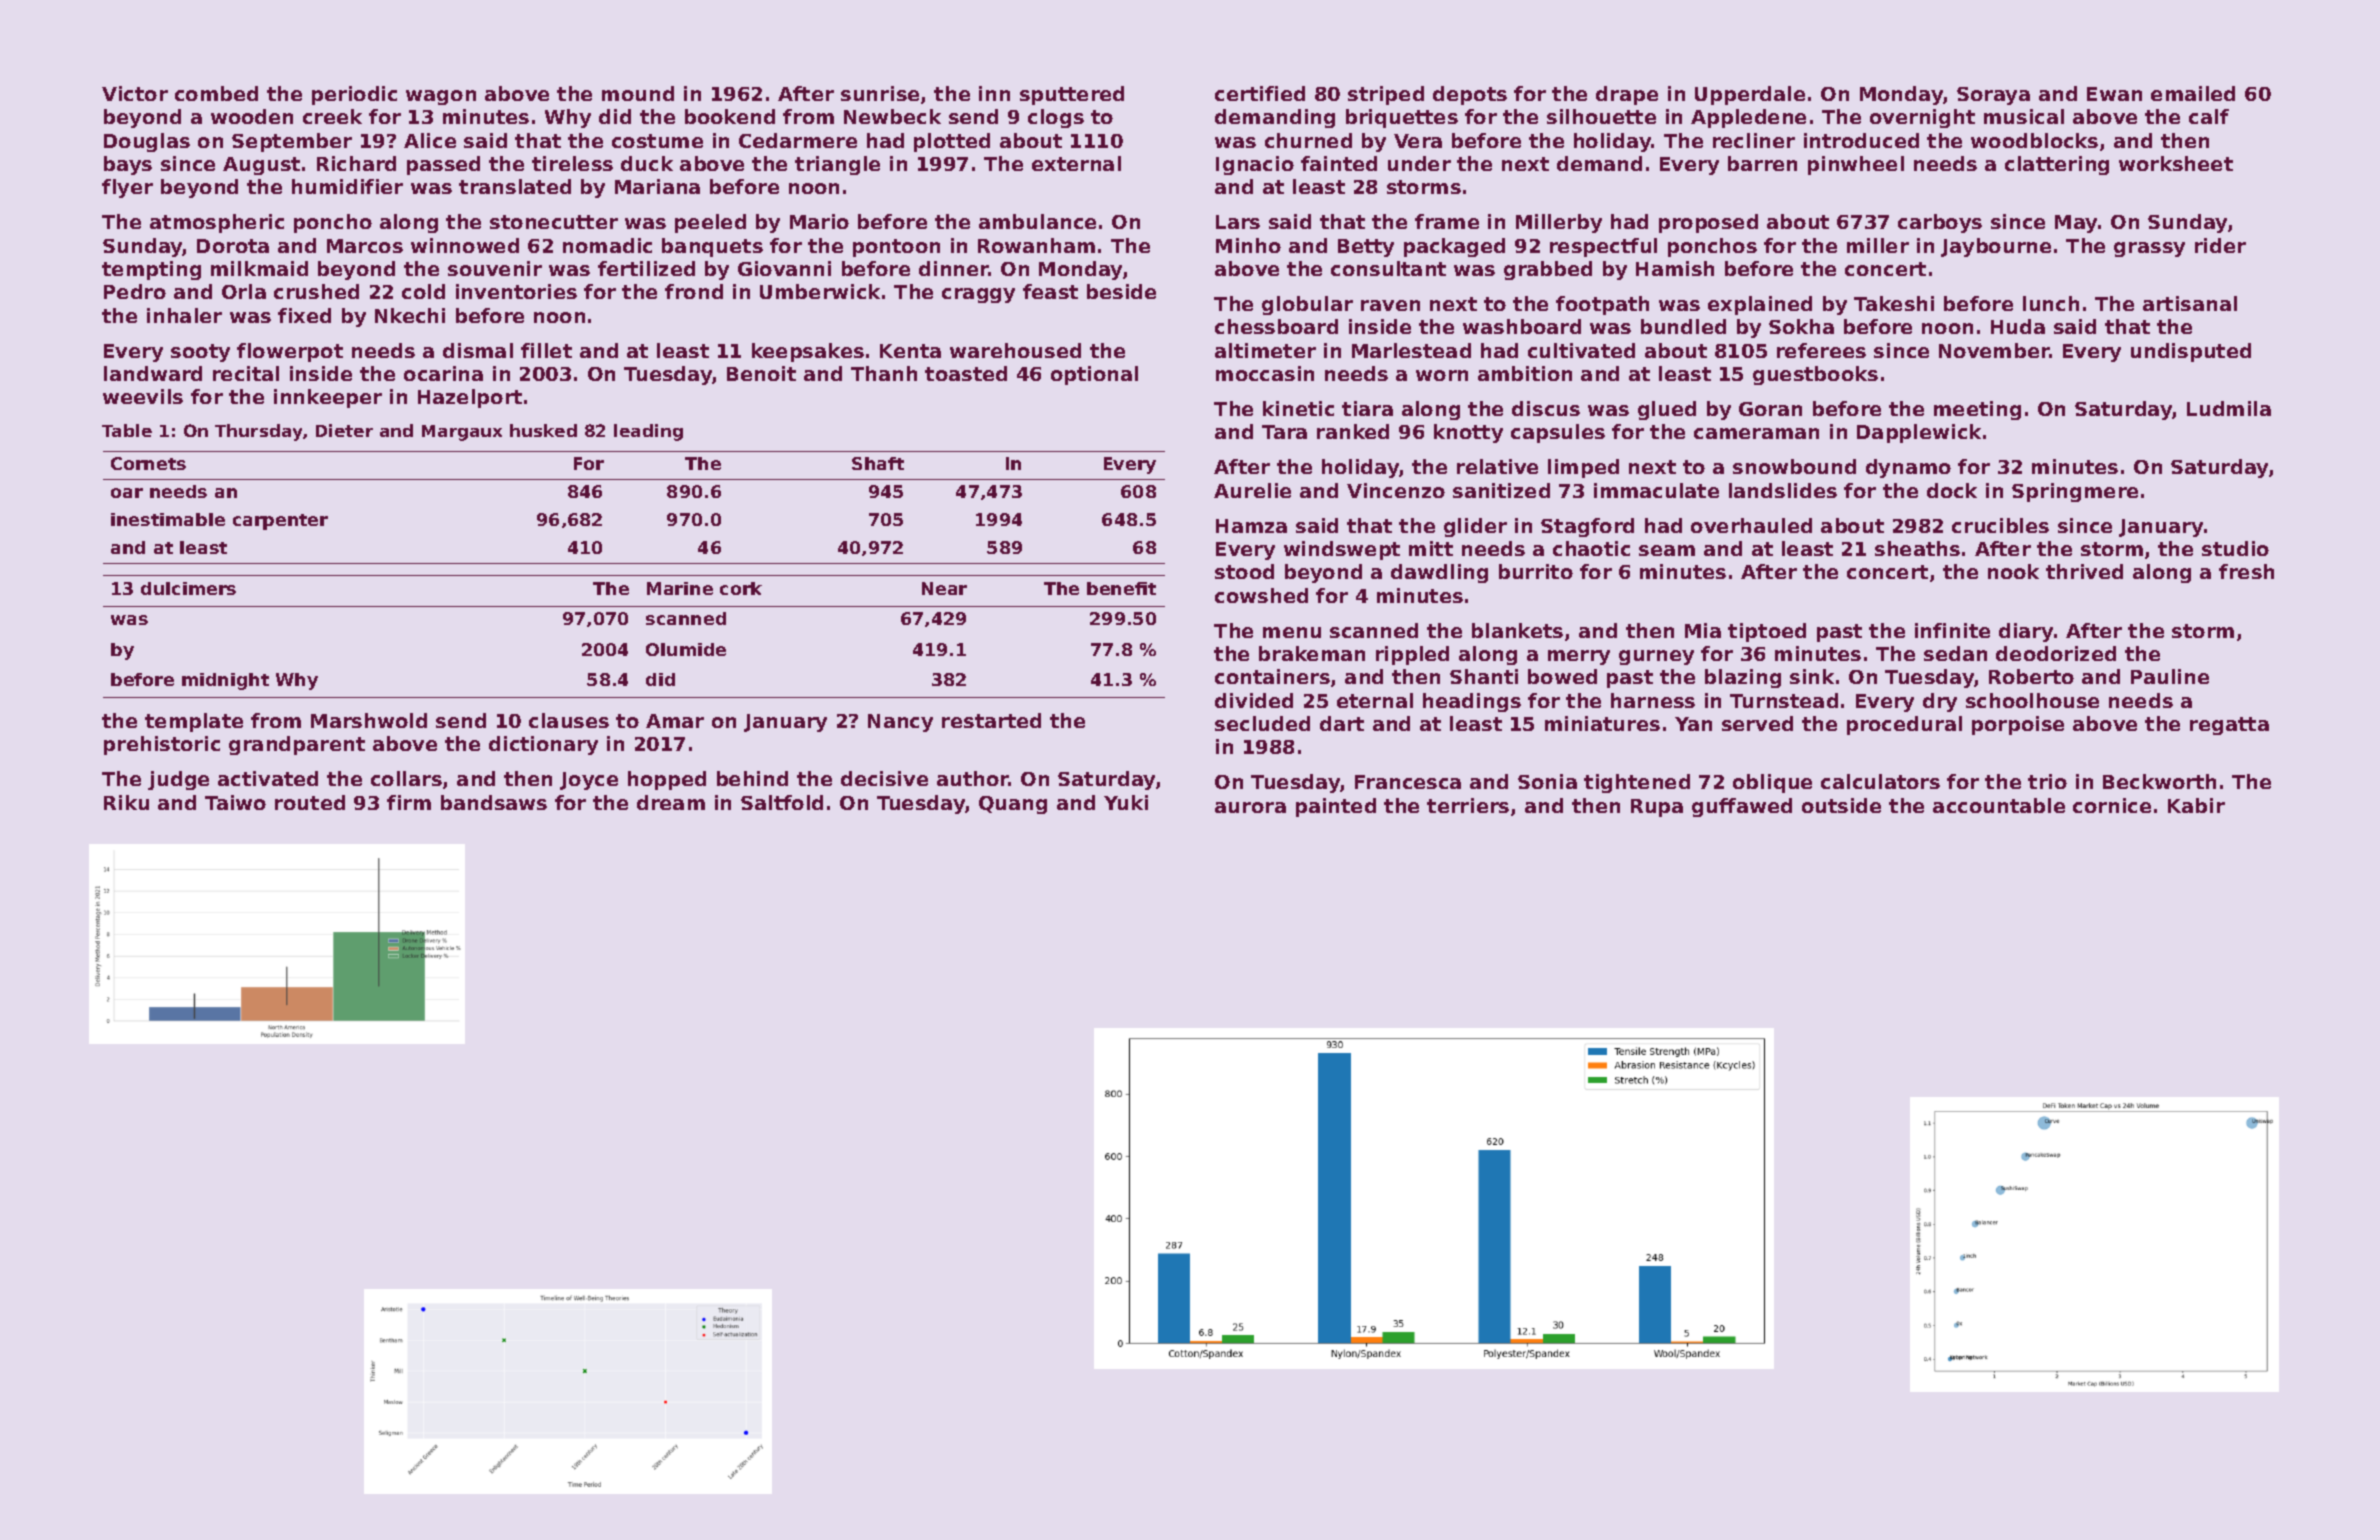 This image has width=2380, height=1540. Describe the element at coordinates (1037, 221) in the image. I see `ambulance` at that location.
